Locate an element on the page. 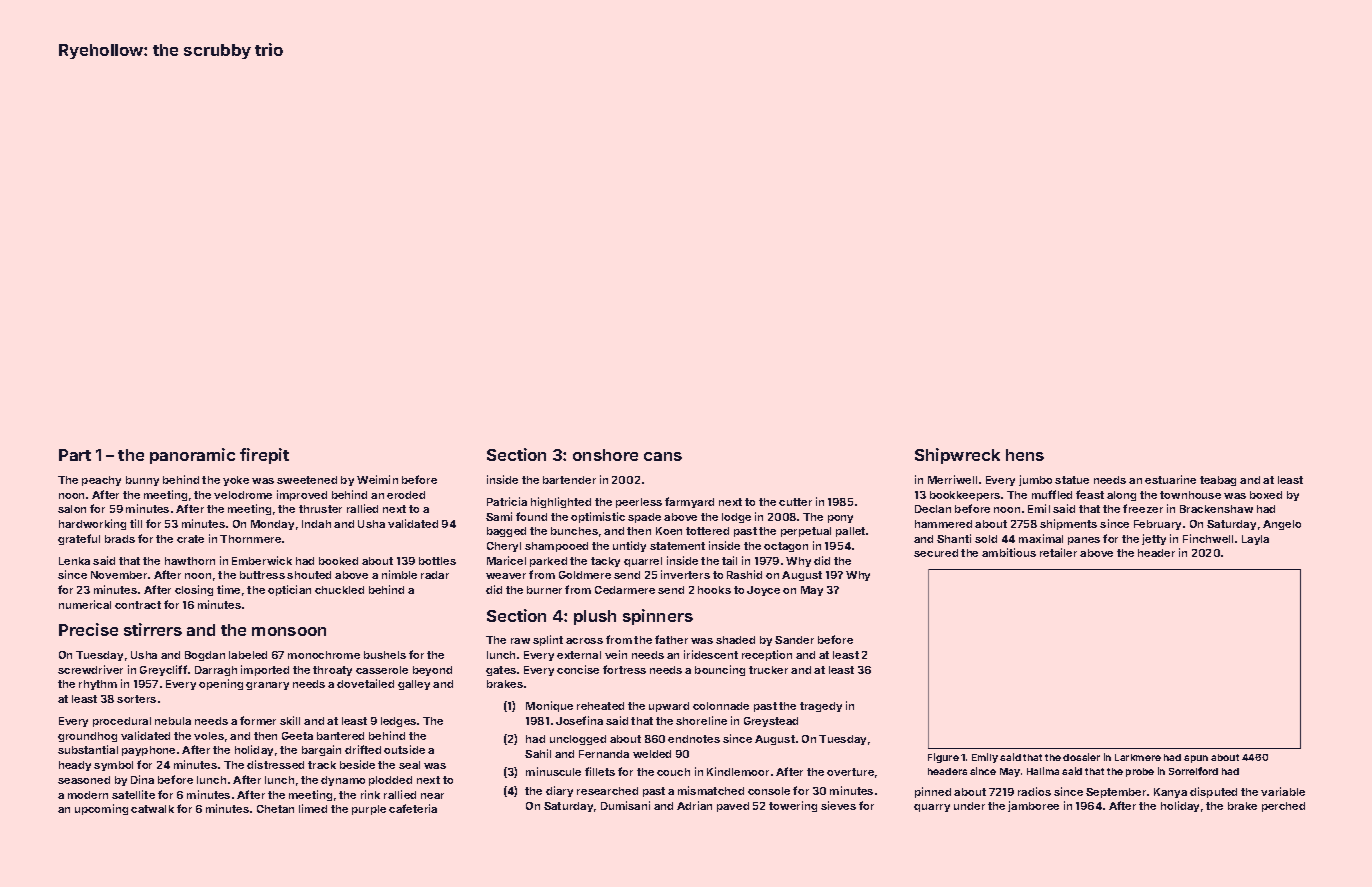 The width and height of the document is (1372, 887). Merriwell is located at coordinates (952, 479).
